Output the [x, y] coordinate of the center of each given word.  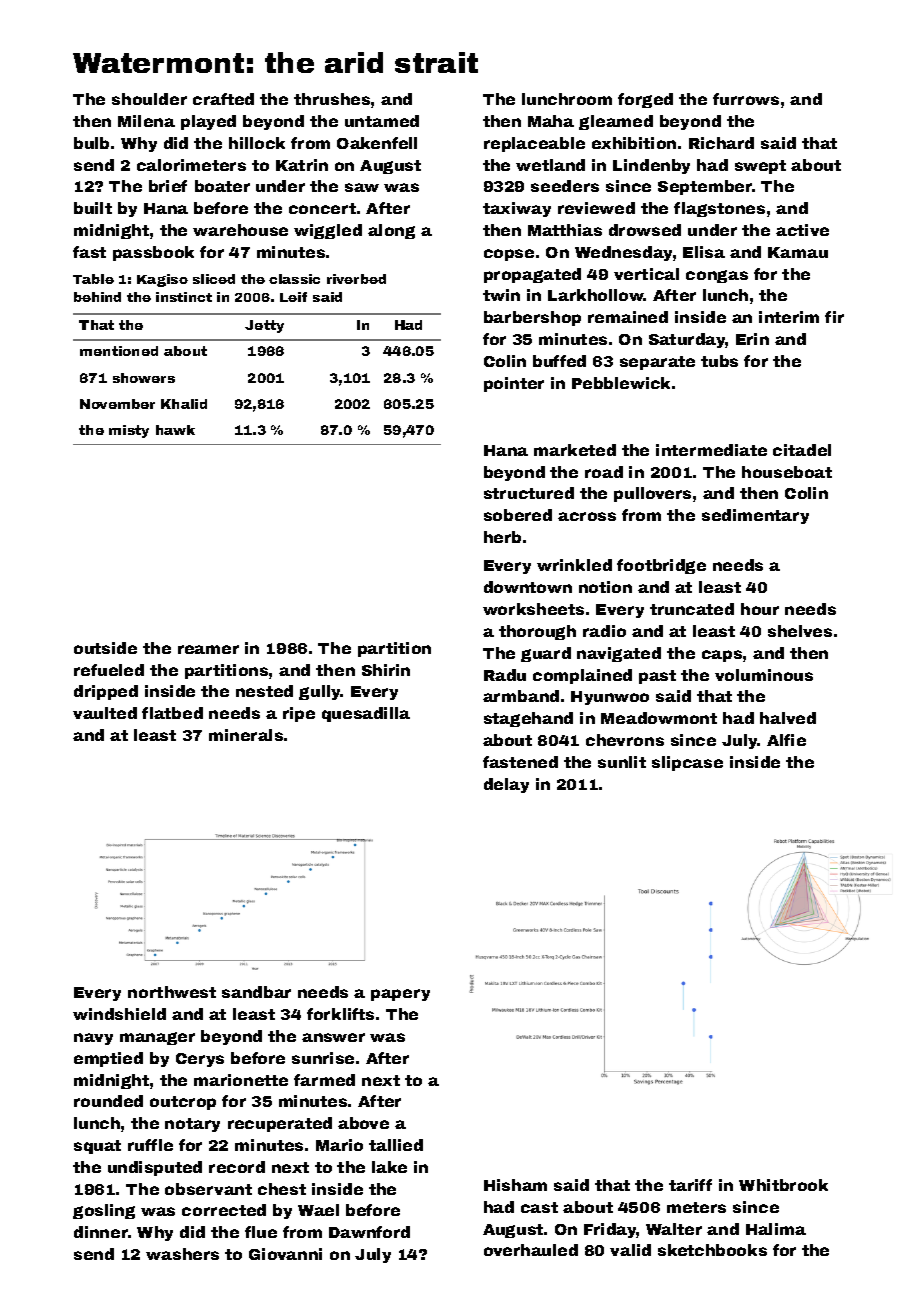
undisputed [155, 1168]
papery [400, 995]
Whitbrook [783, 1185]
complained [582, 676]
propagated [532, 275]
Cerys [200, 1060]
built [93, 208]
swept [760, 167]
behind [97, 297]
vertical [646, 274]
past [657, 677]
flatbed [172, 713]
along [391, 231]
